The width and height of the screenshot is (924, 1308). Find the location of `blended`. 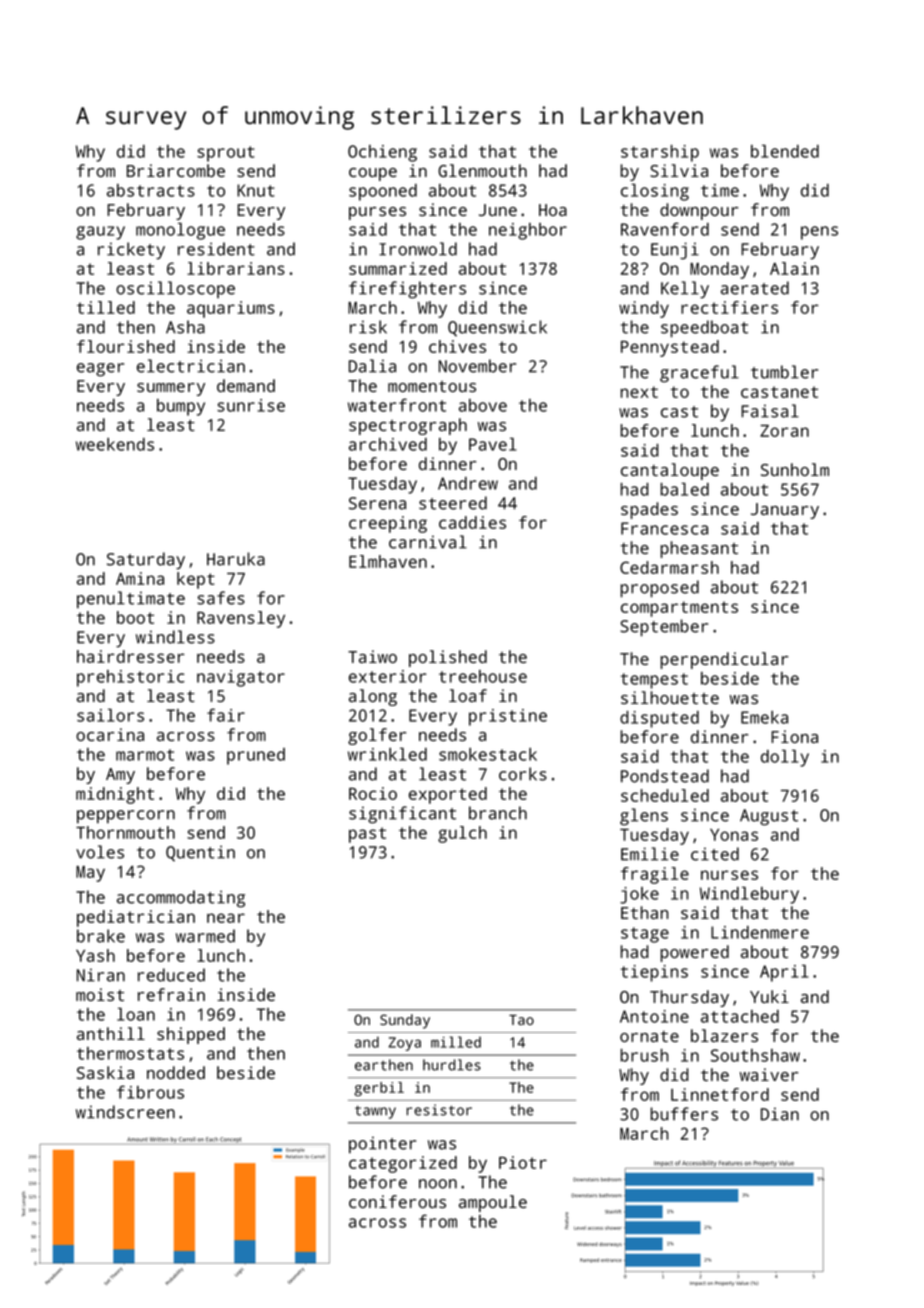

blended is located at coordinates (785, 151).
